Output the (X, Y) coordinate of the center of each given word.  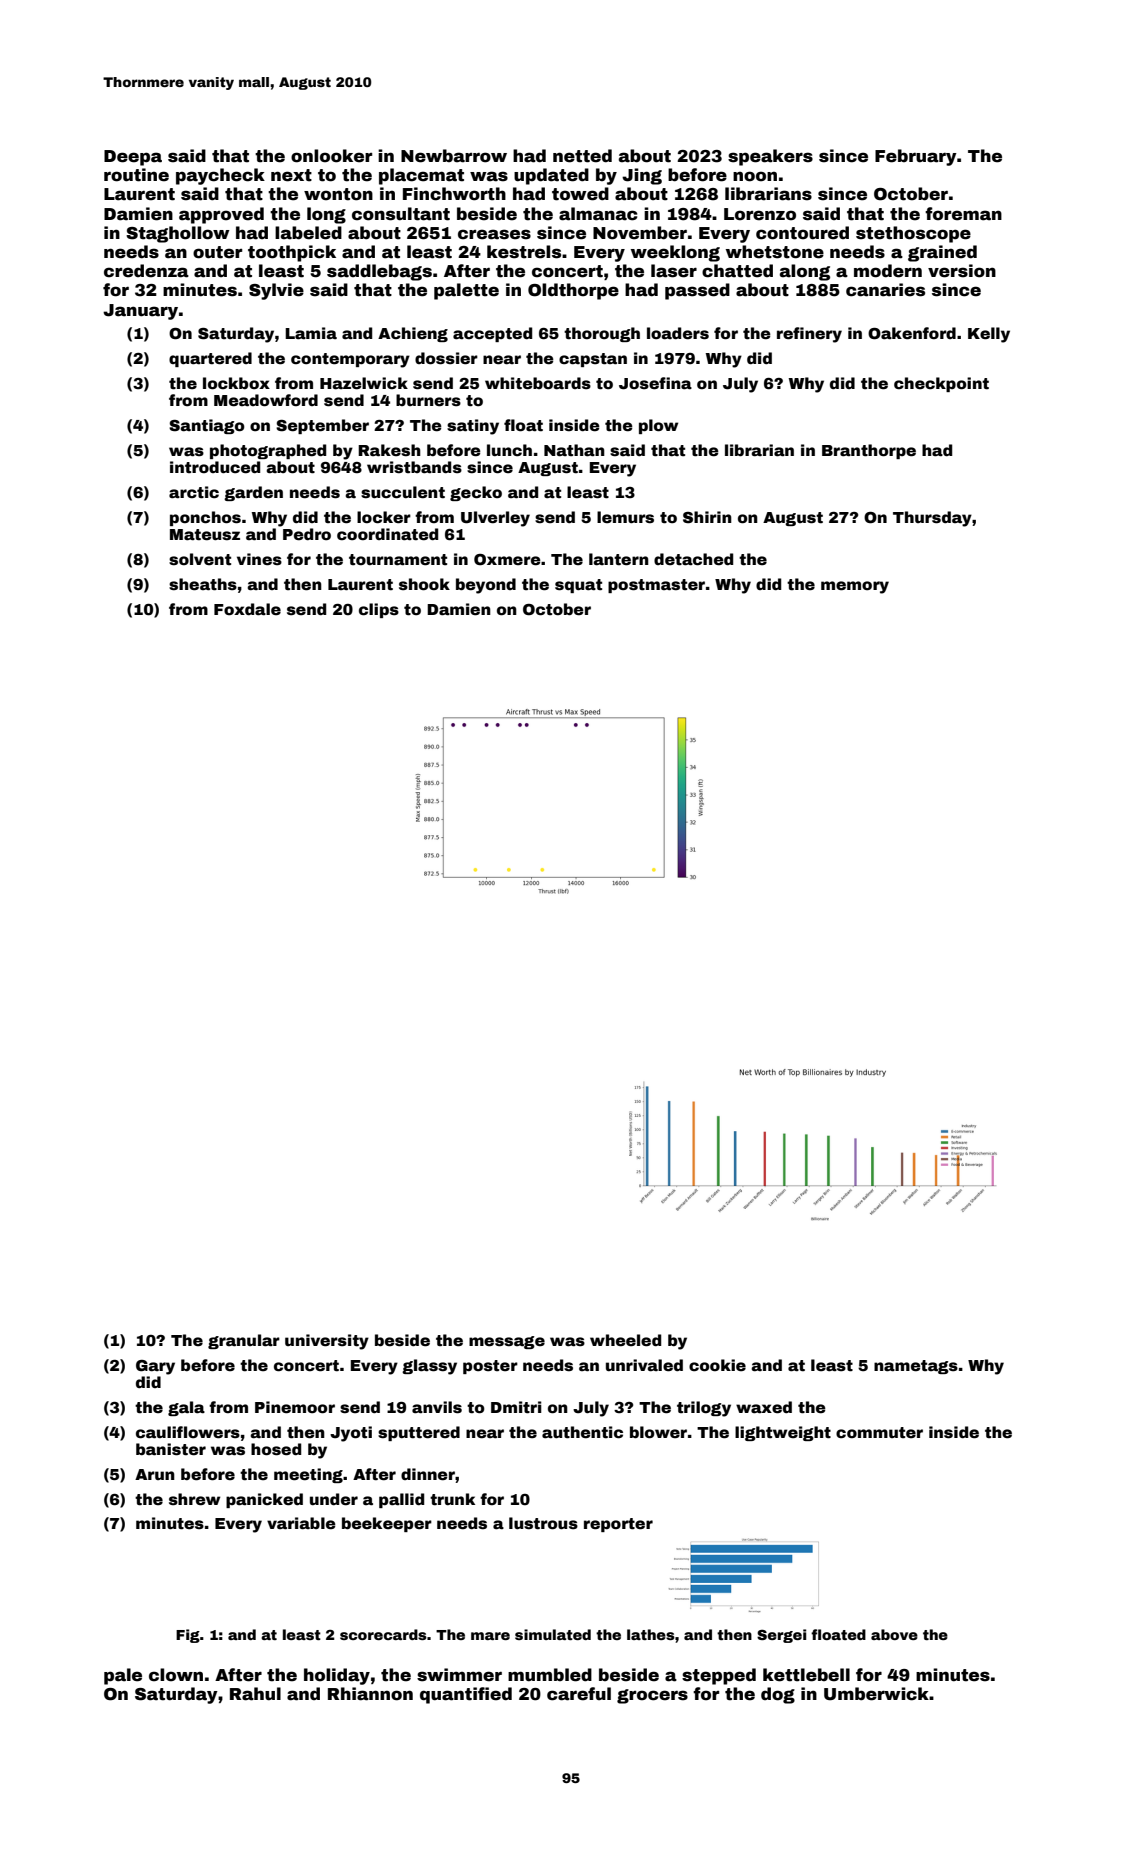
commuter (879, 1433)
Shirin (707, 517)
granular (244, 1341)
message (507, 1342)
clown (176, 1675)
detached (693, 559)
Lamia (311, 333)
